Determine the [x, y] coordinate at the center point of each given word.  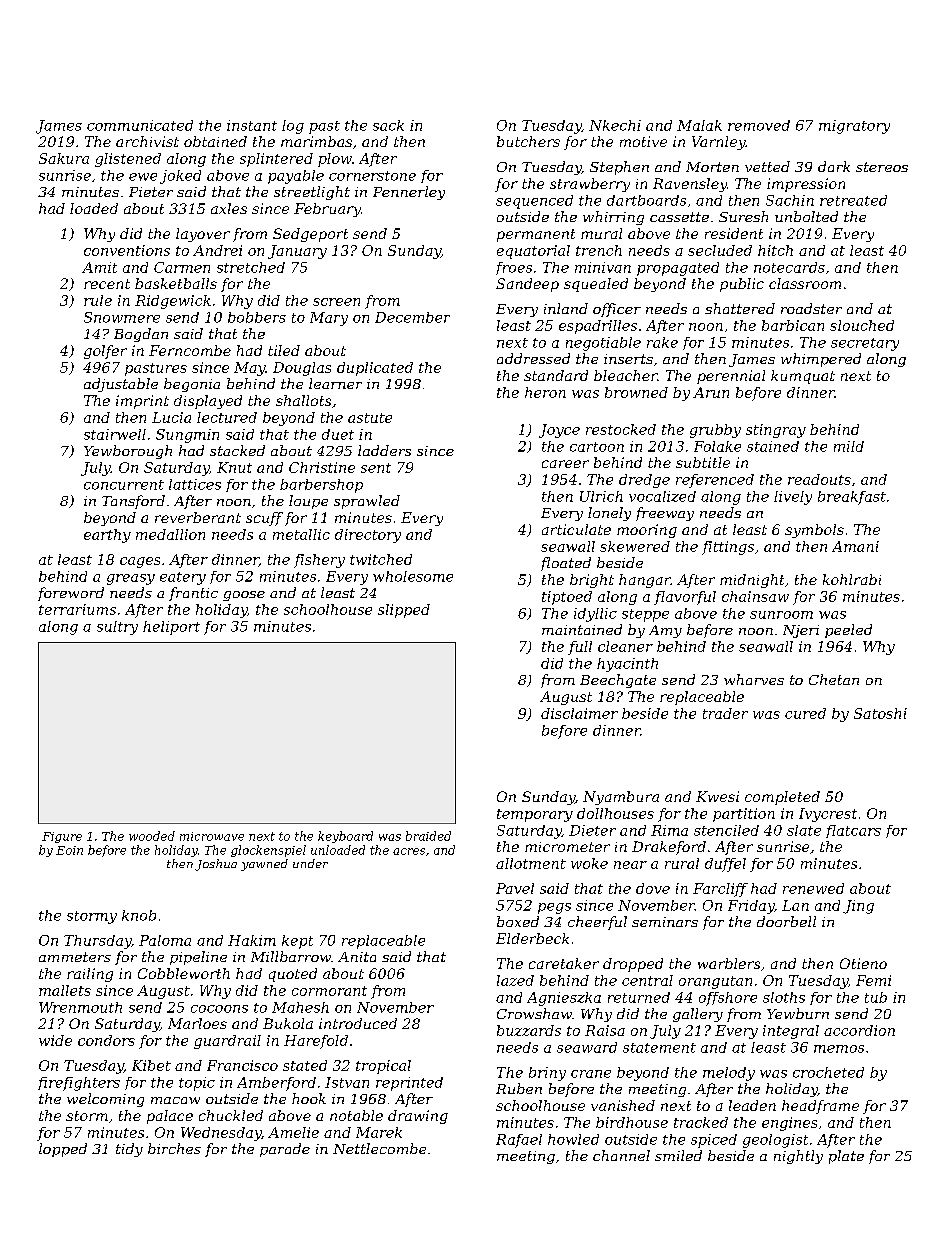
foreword [71, 594]
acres [409, 851]
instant [252, 125]
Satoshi [880, 713]
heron [545, 392]
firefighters [79, 1084]
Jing [858, 907]
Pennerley [409, 193]
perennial [731, 377]
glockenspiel [268, 851]
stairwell [115, 434]
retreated [853, 200]
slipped [404, 611]
